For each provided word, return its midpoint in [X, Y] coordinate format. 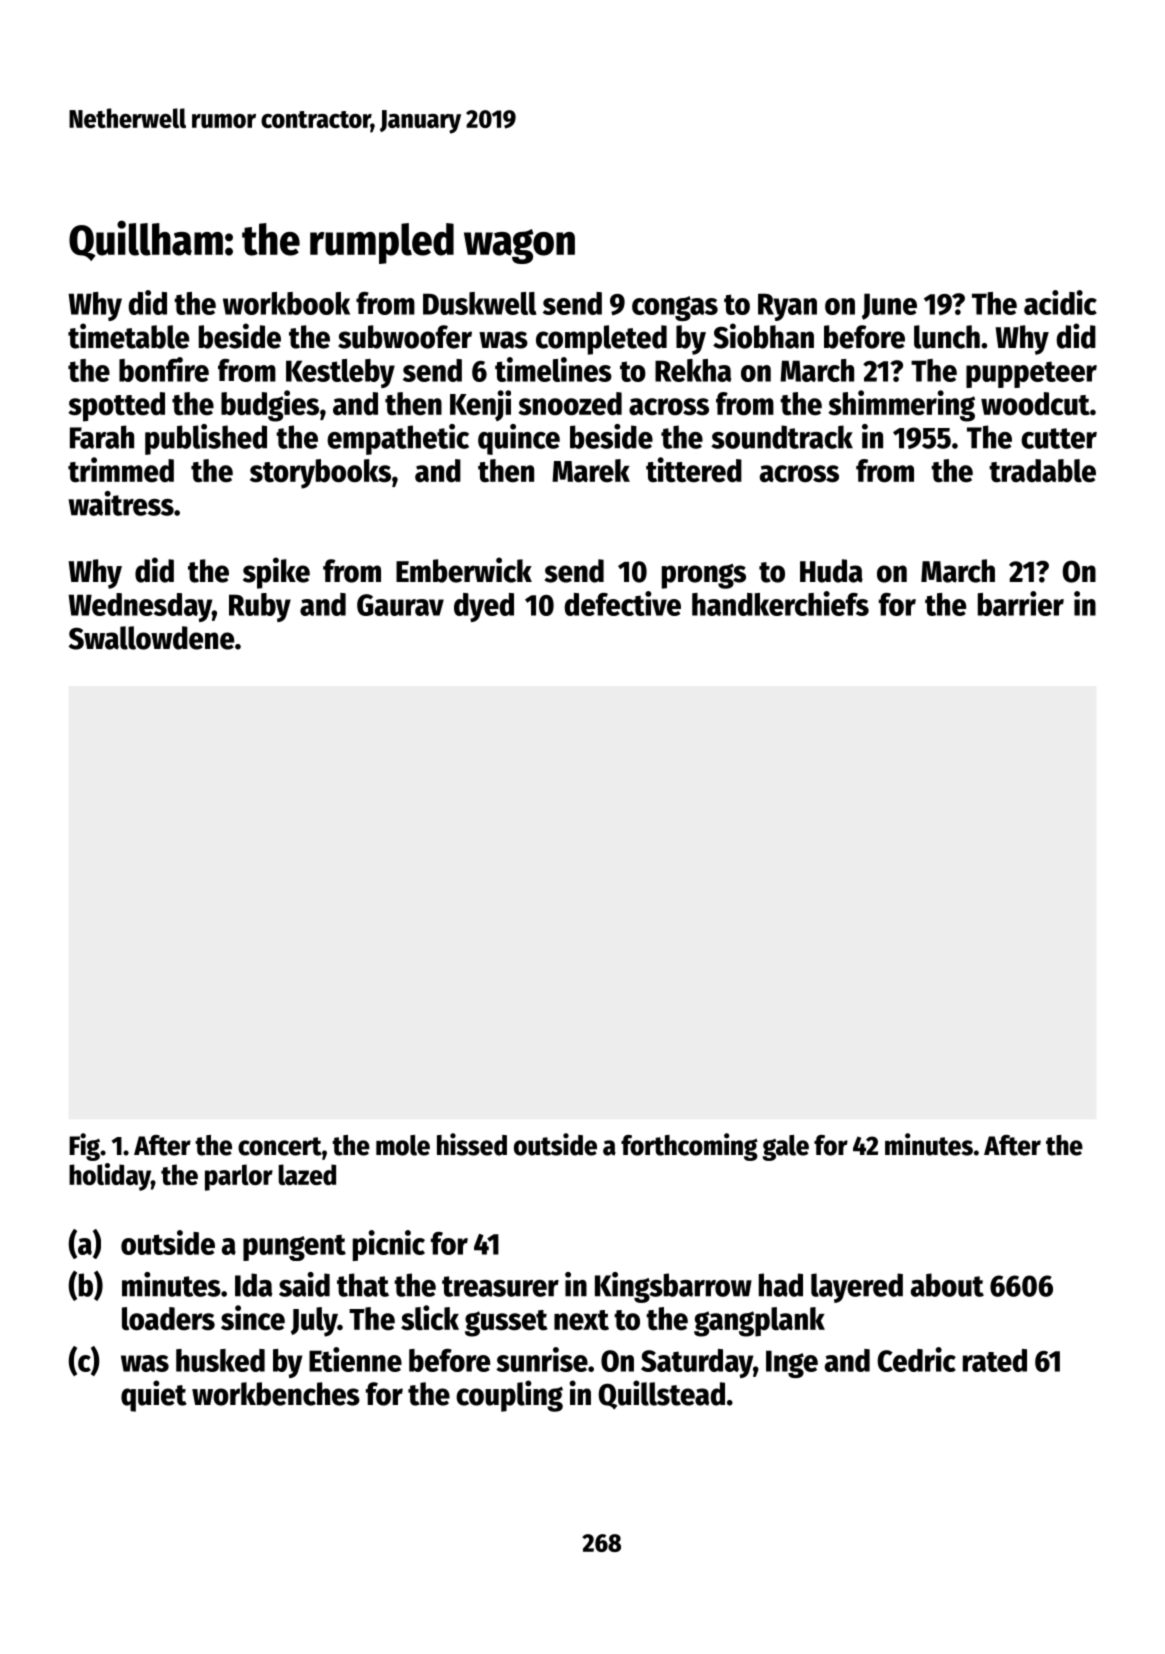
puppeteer [1031, 374]
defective [622, 603]
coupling [509, 1396]
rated [995, 1360]
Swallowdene [151, 638]
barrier [1021, 603]
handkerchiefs [780, 603]
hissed [472, 1144]
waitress [121, 503]
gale [785, 1148]
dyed [484, 607]
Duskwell [479, 303]
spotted [116, 407]
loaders [168, 1319]
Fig [84, 1147]
